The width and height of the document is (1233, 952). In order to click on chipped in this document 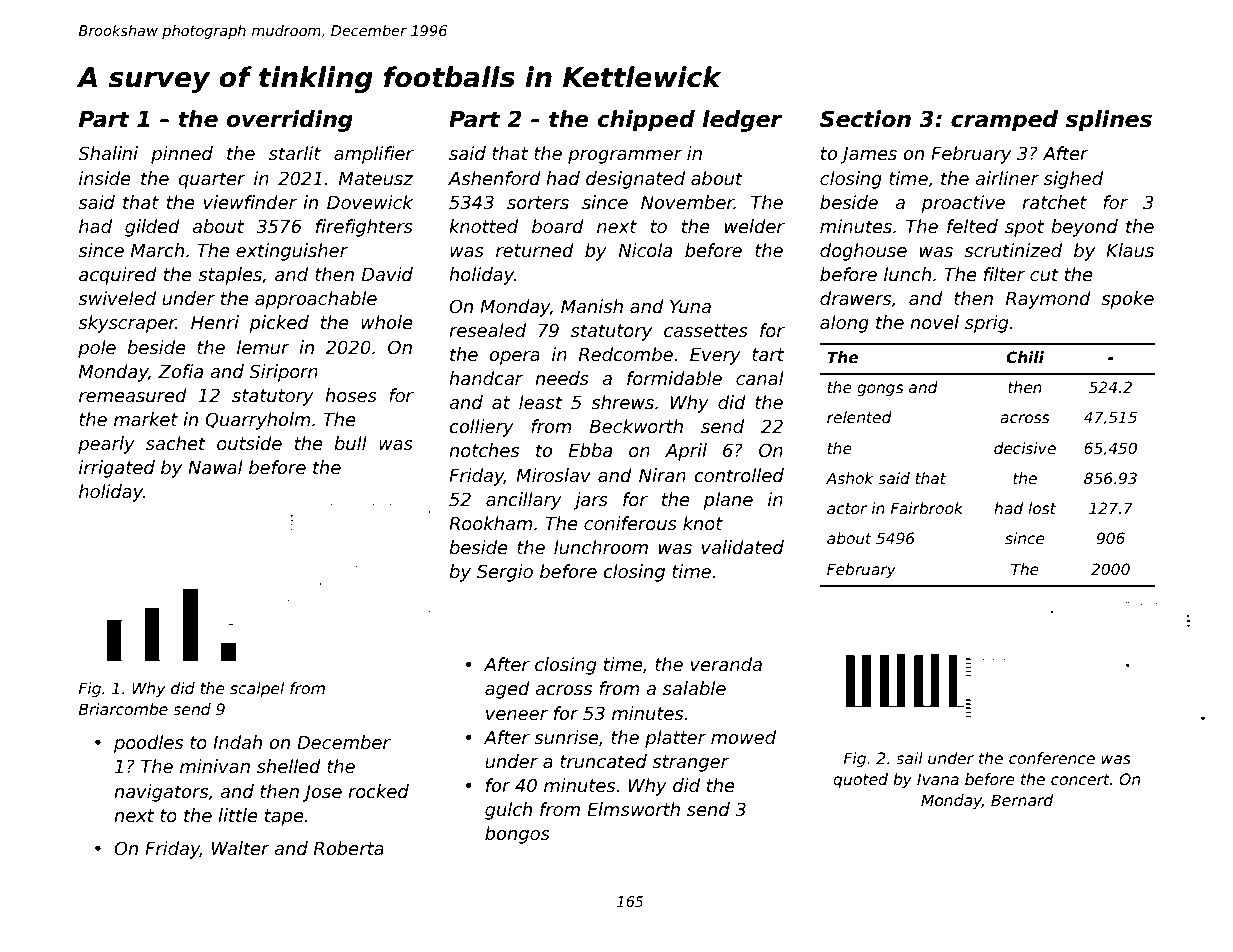, I will do `click(646, 121)`.
